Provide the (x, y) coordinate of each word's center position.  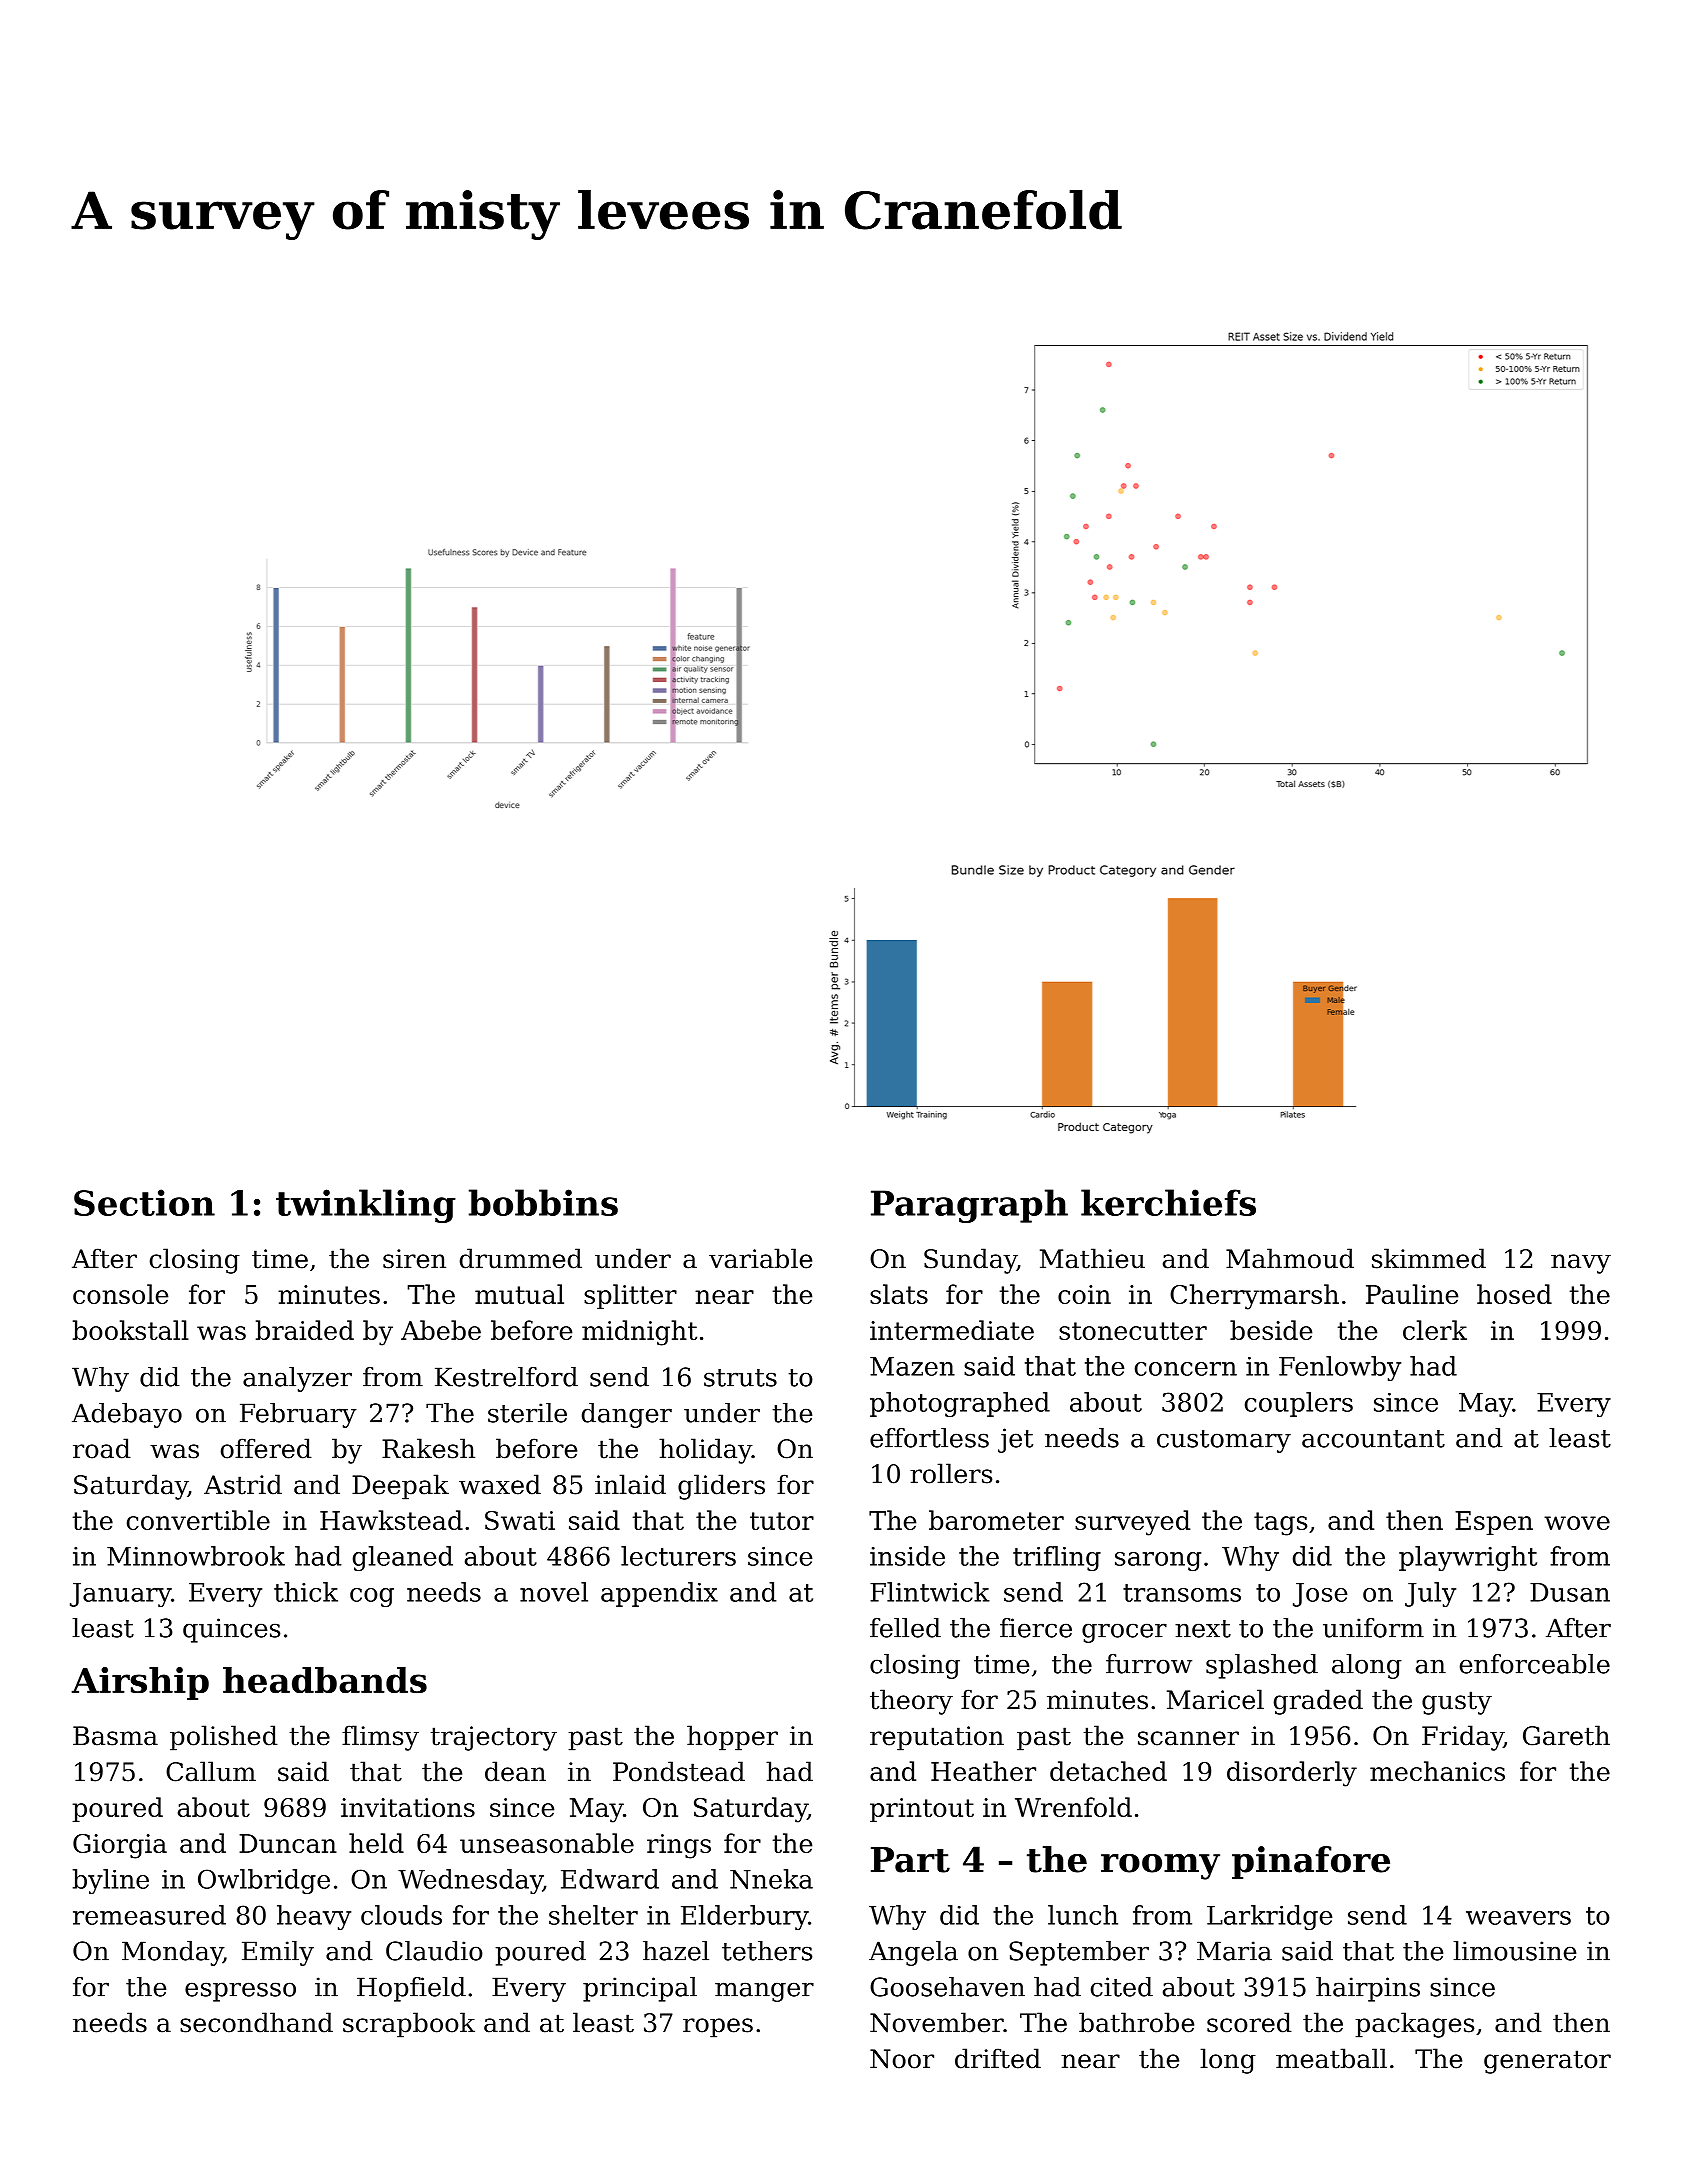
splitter (630, 1296)
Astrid (243, 1484)
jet (1015, 1440)
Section (144, 1202)
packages (1414, 2025)
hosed (1514, 1294)
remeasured (149, 1915)
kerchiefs (1168, 1202)
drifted (998, 2058)
